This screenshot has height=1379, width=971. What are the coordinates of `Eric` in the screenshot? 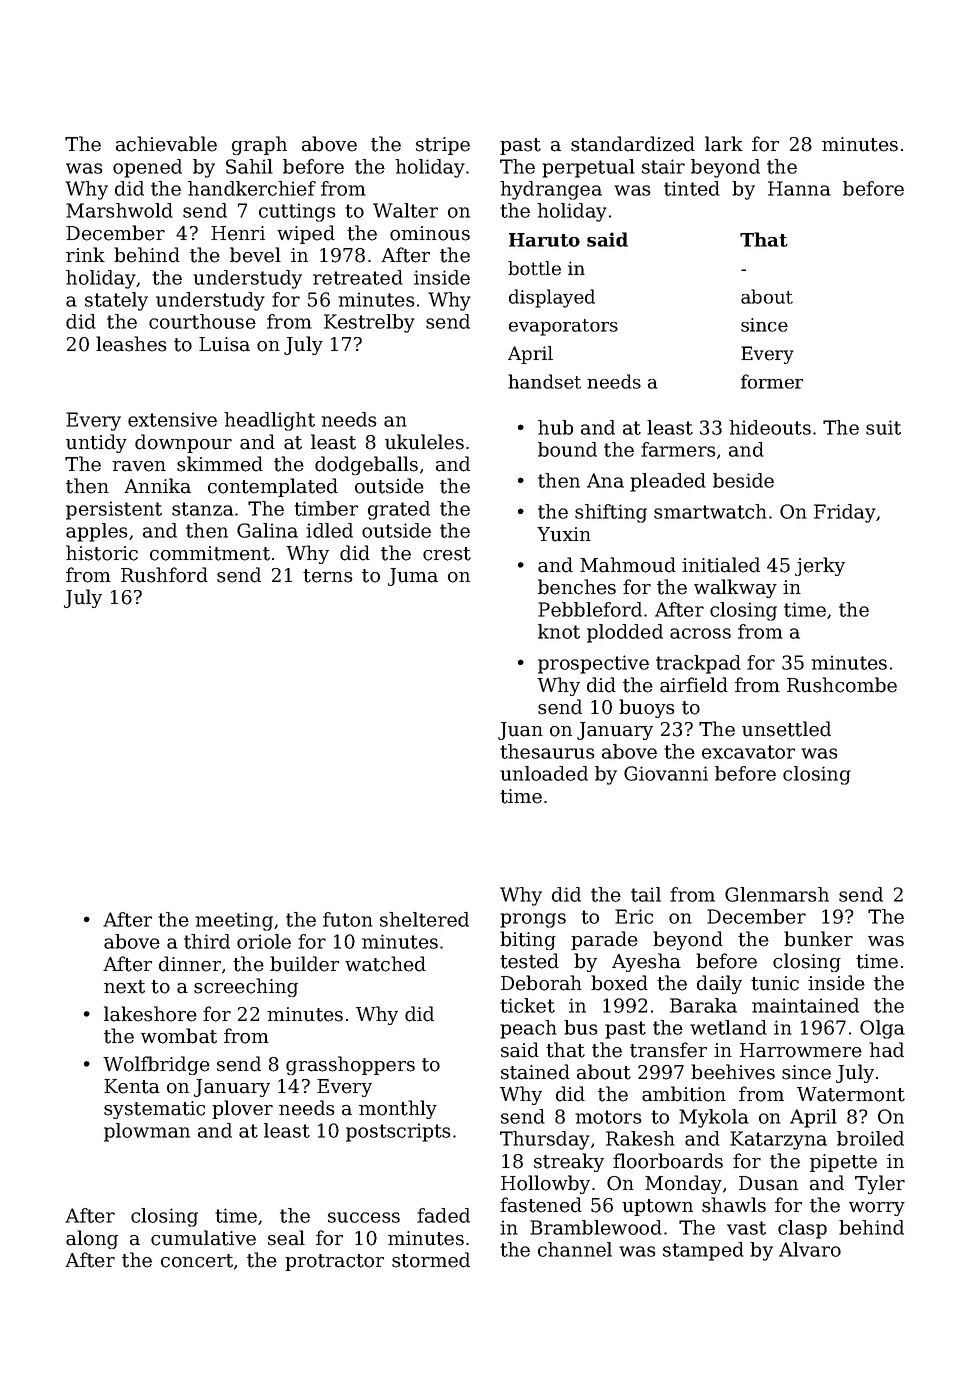 It's located at (634, 916).
